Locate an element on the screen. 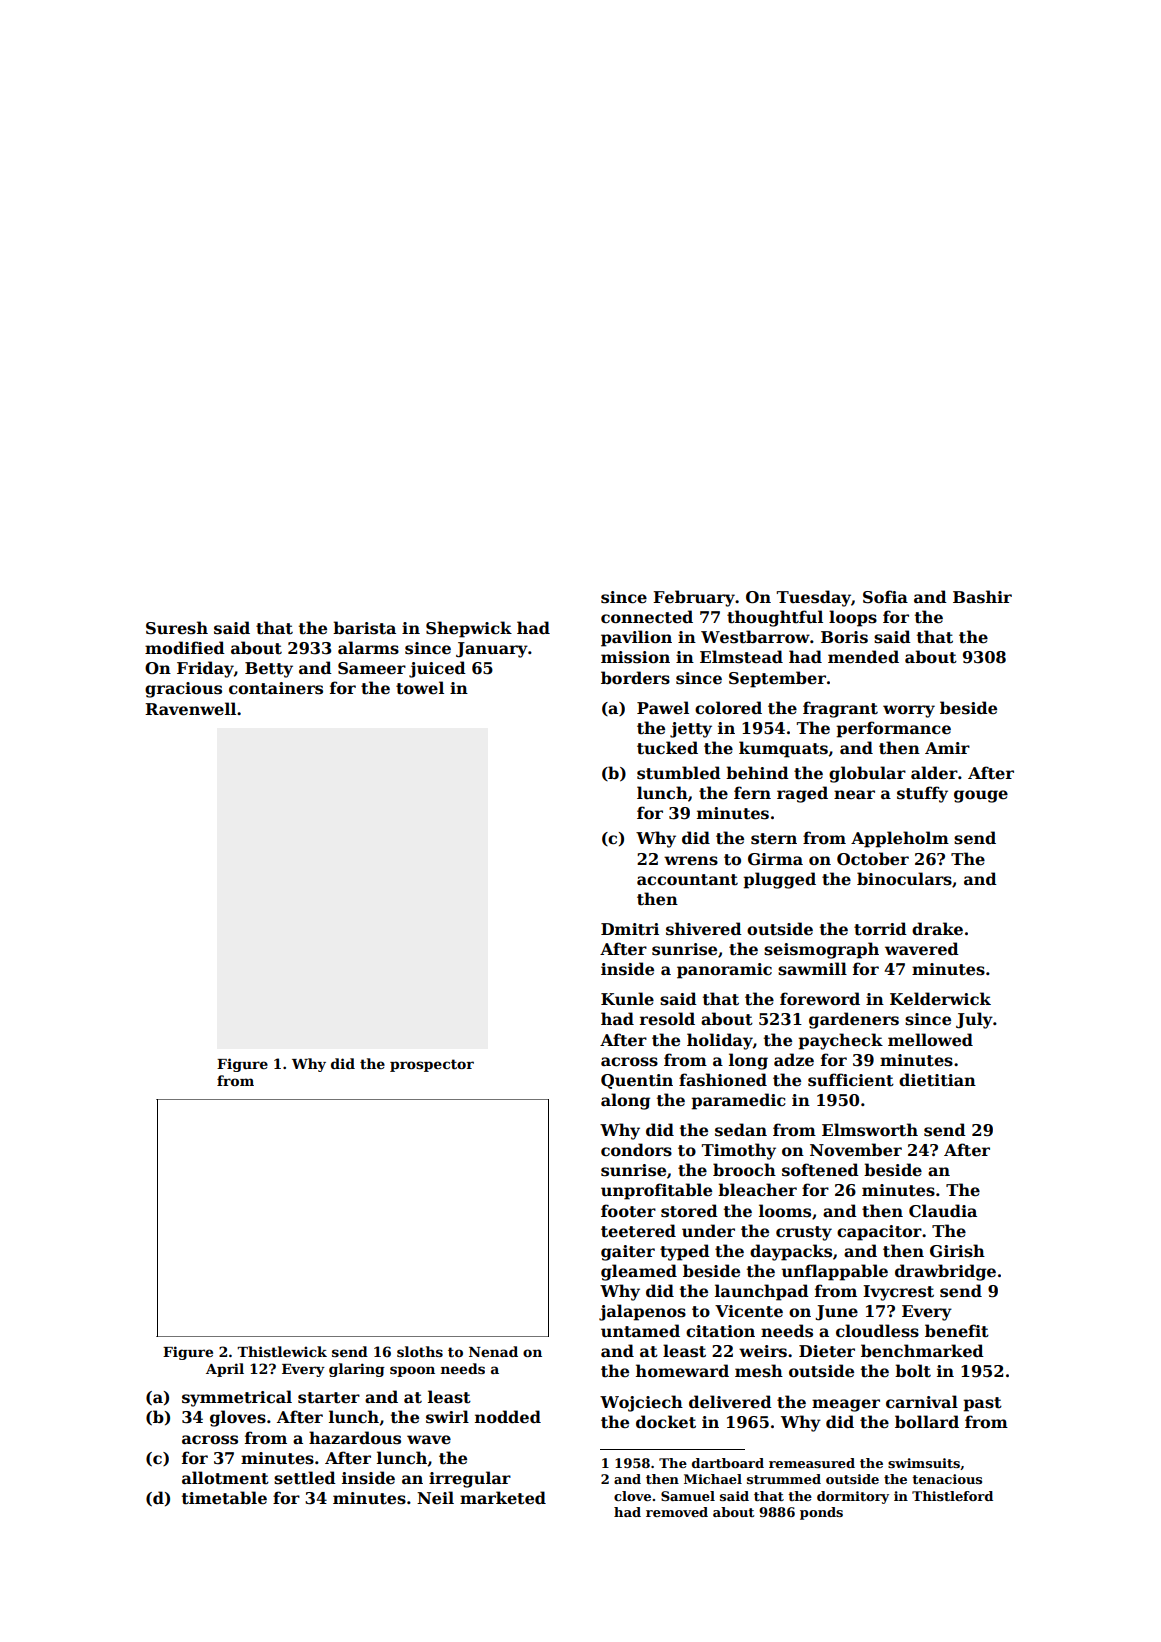 Image resolution: width=1161 pixels, height=1642 pixels. Claudia is located at coordinates (943, 1211).
